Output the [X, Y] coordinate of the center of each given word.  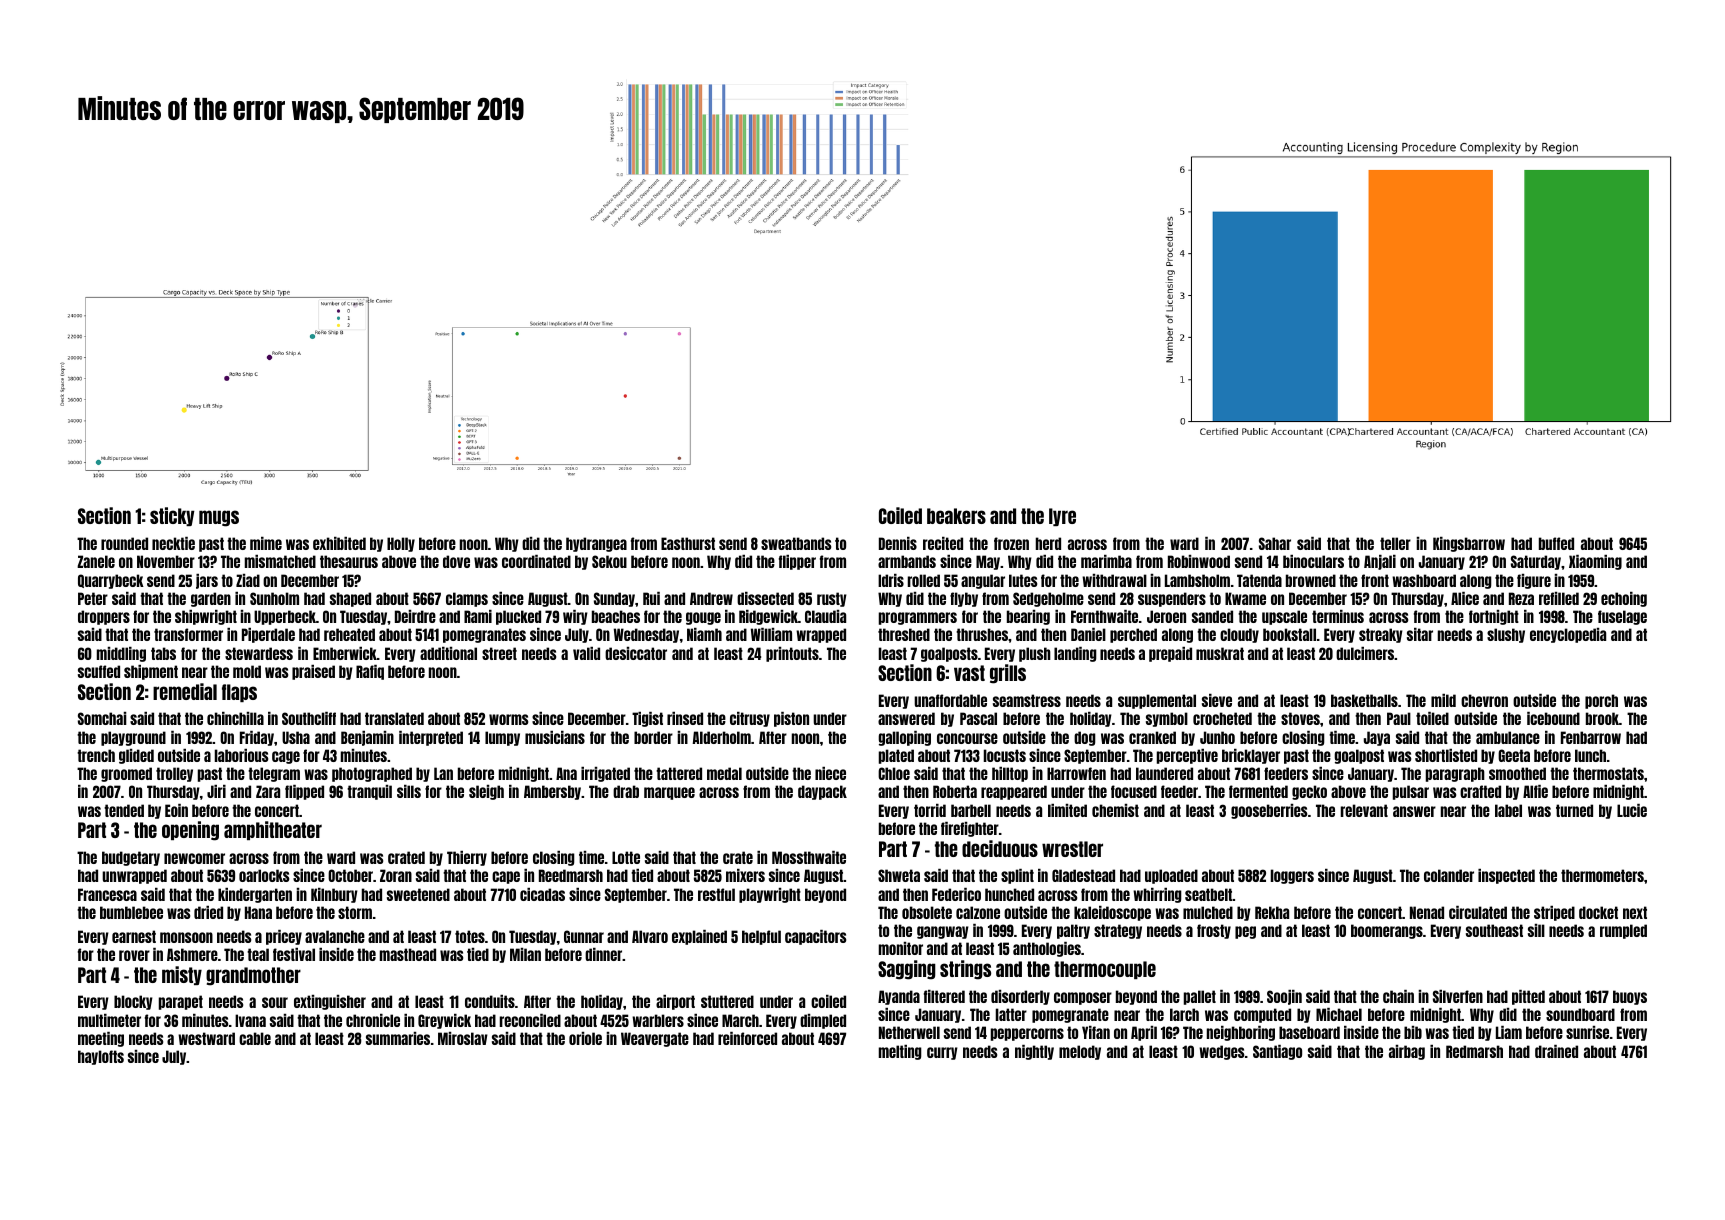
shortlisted [1446, 755]
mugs [219, 518]
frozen [1011, 543]
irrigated [605, 774]
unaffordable [950, 700]
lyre [1062, 517]
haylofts [101, 1057]
